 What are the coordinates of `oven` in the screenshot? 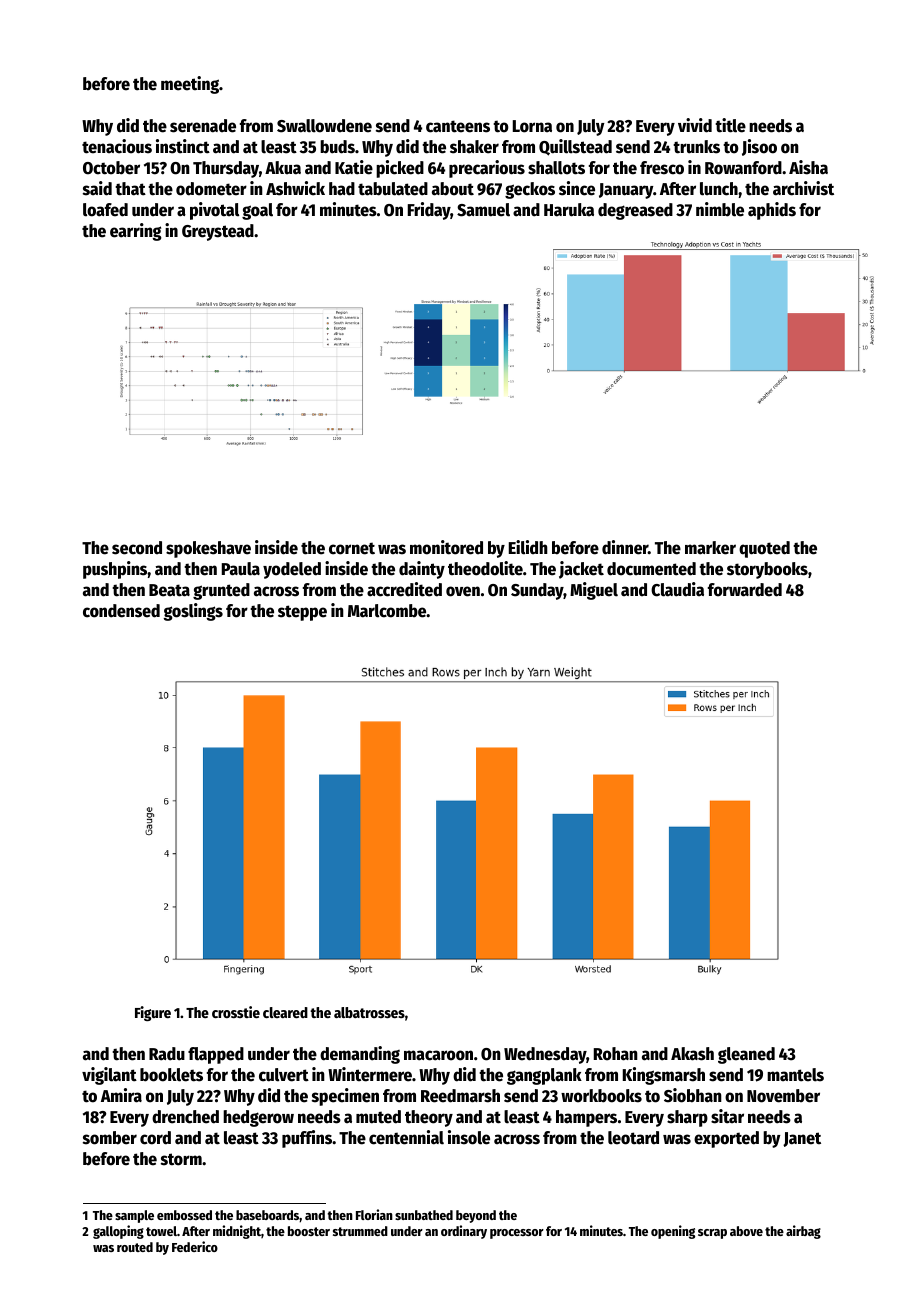 It's located at (463, 591).
